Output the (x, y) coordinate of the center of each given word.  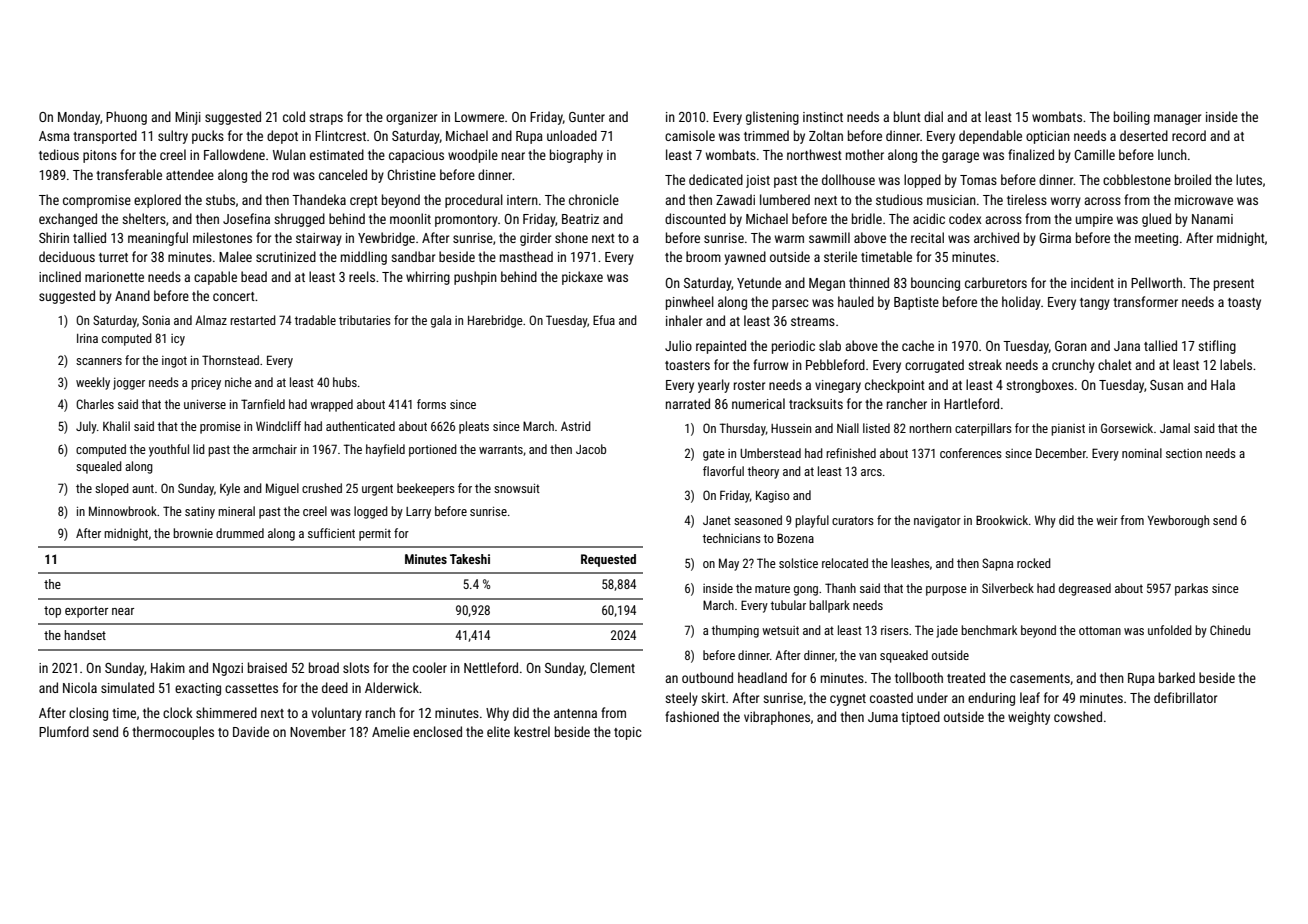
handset (85, 635)
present (1234, 285)
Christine (412, 174)
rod (280, 174)
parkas (1191, 589)
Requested (608, 560)
